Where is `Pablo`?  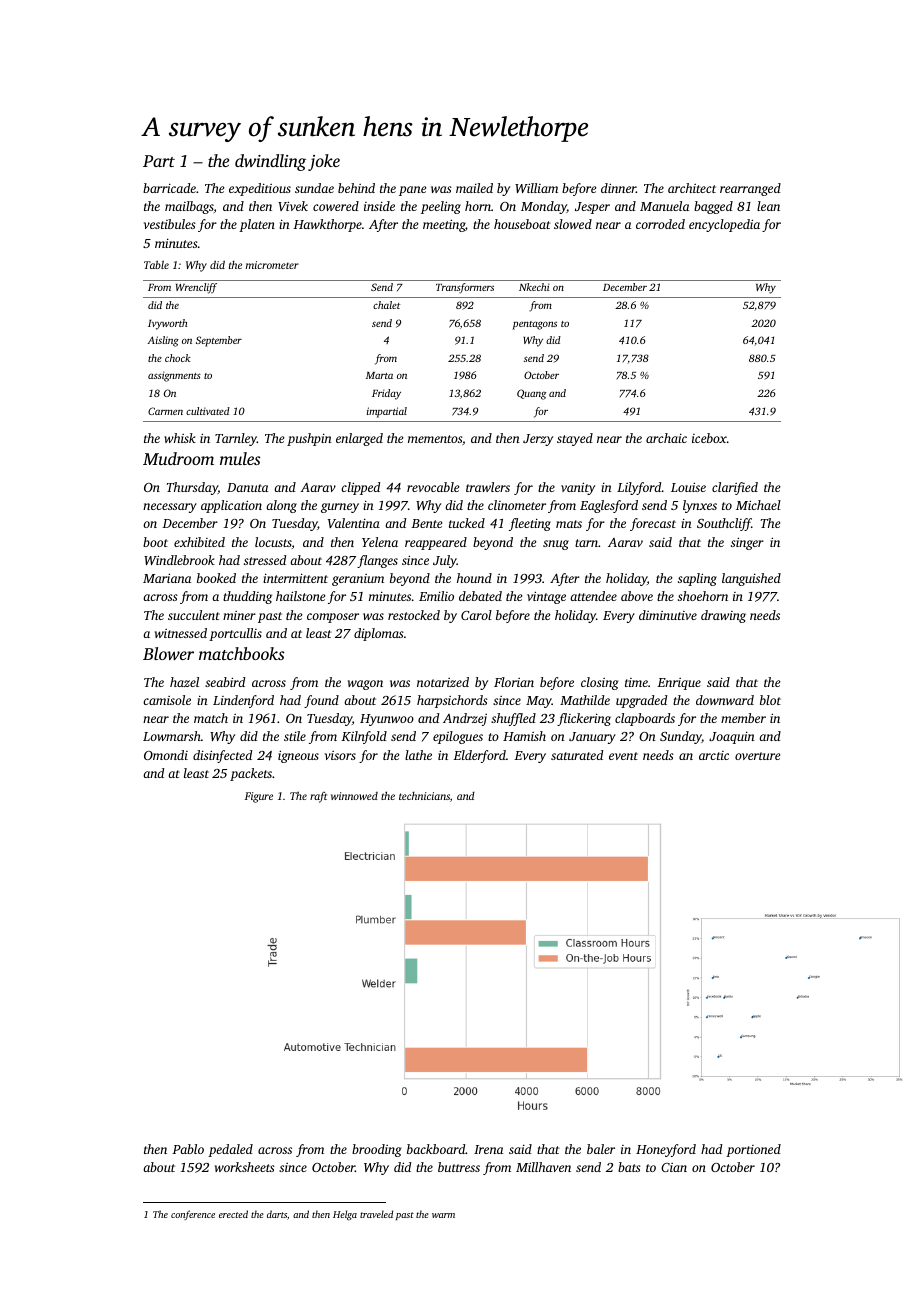 Pablo is located at coordinates (188, 1149).
